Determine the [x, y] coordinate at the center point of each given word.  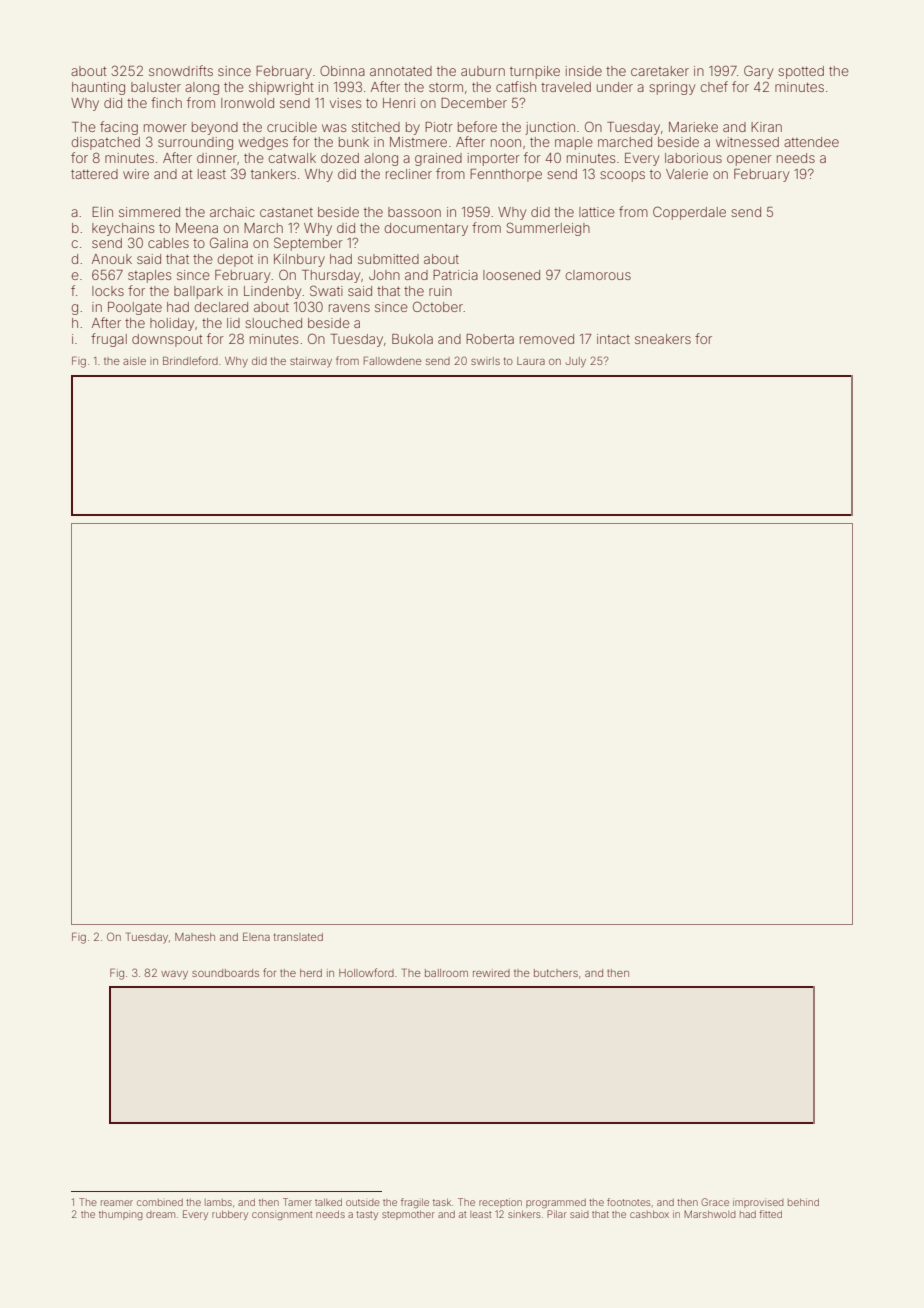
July [576, 362]
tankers [273, 174]
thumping [121, 1215]
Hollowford [366, 972]
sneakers [663, 339]
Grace [715, 1202]
